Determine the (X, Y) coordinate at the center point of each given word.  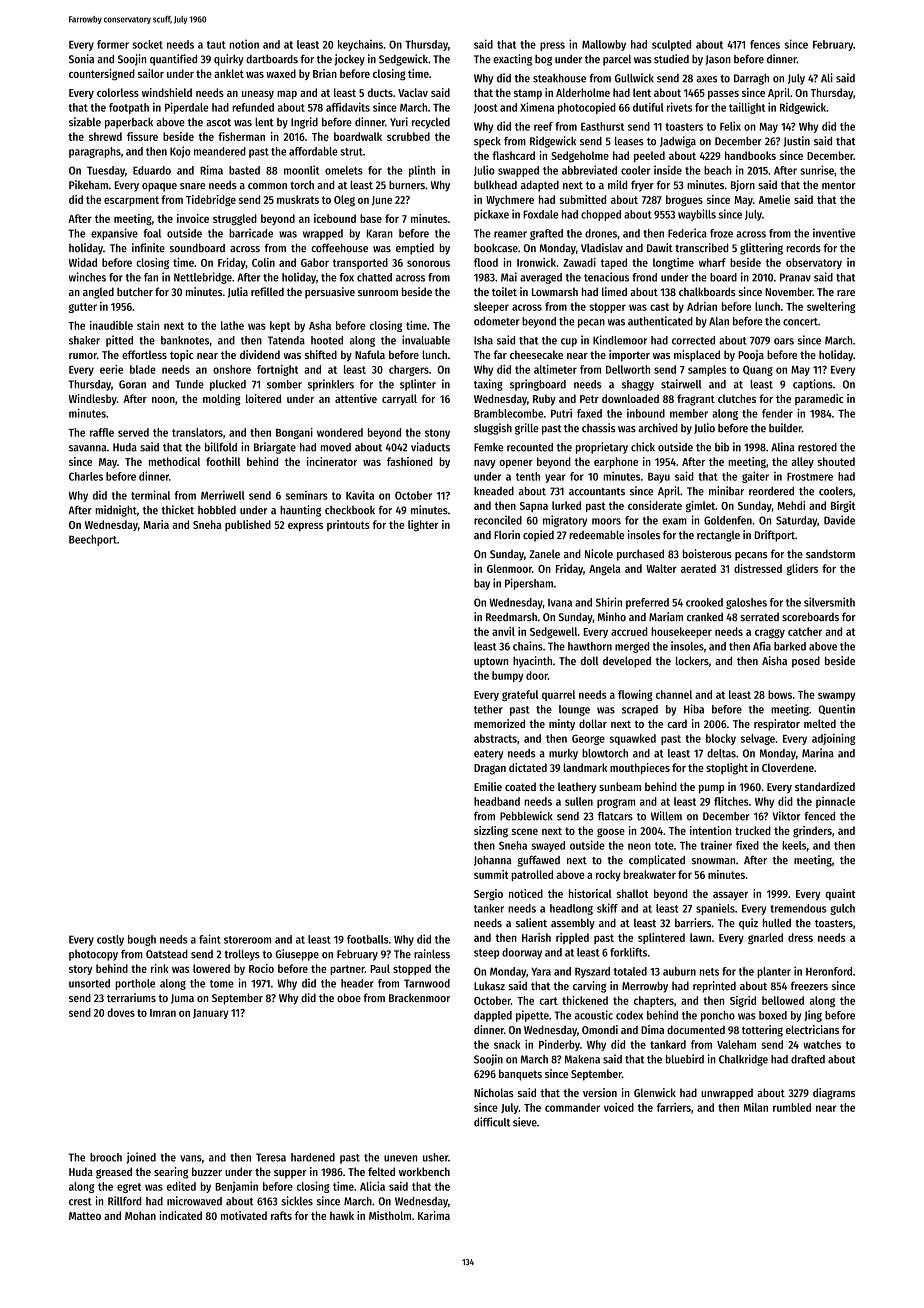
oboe (349, 997)
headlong (571, 909)
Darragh (751, 79)
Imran (163, 1013)
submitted (583, 199)
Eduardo (152, 170)
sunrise (817, 170)
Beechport (93, 540)
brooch (106, 1157)
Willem (666, 816)
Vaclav (413, 92)
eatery (488, 755)
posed (806, 662)
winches (87, 277)
